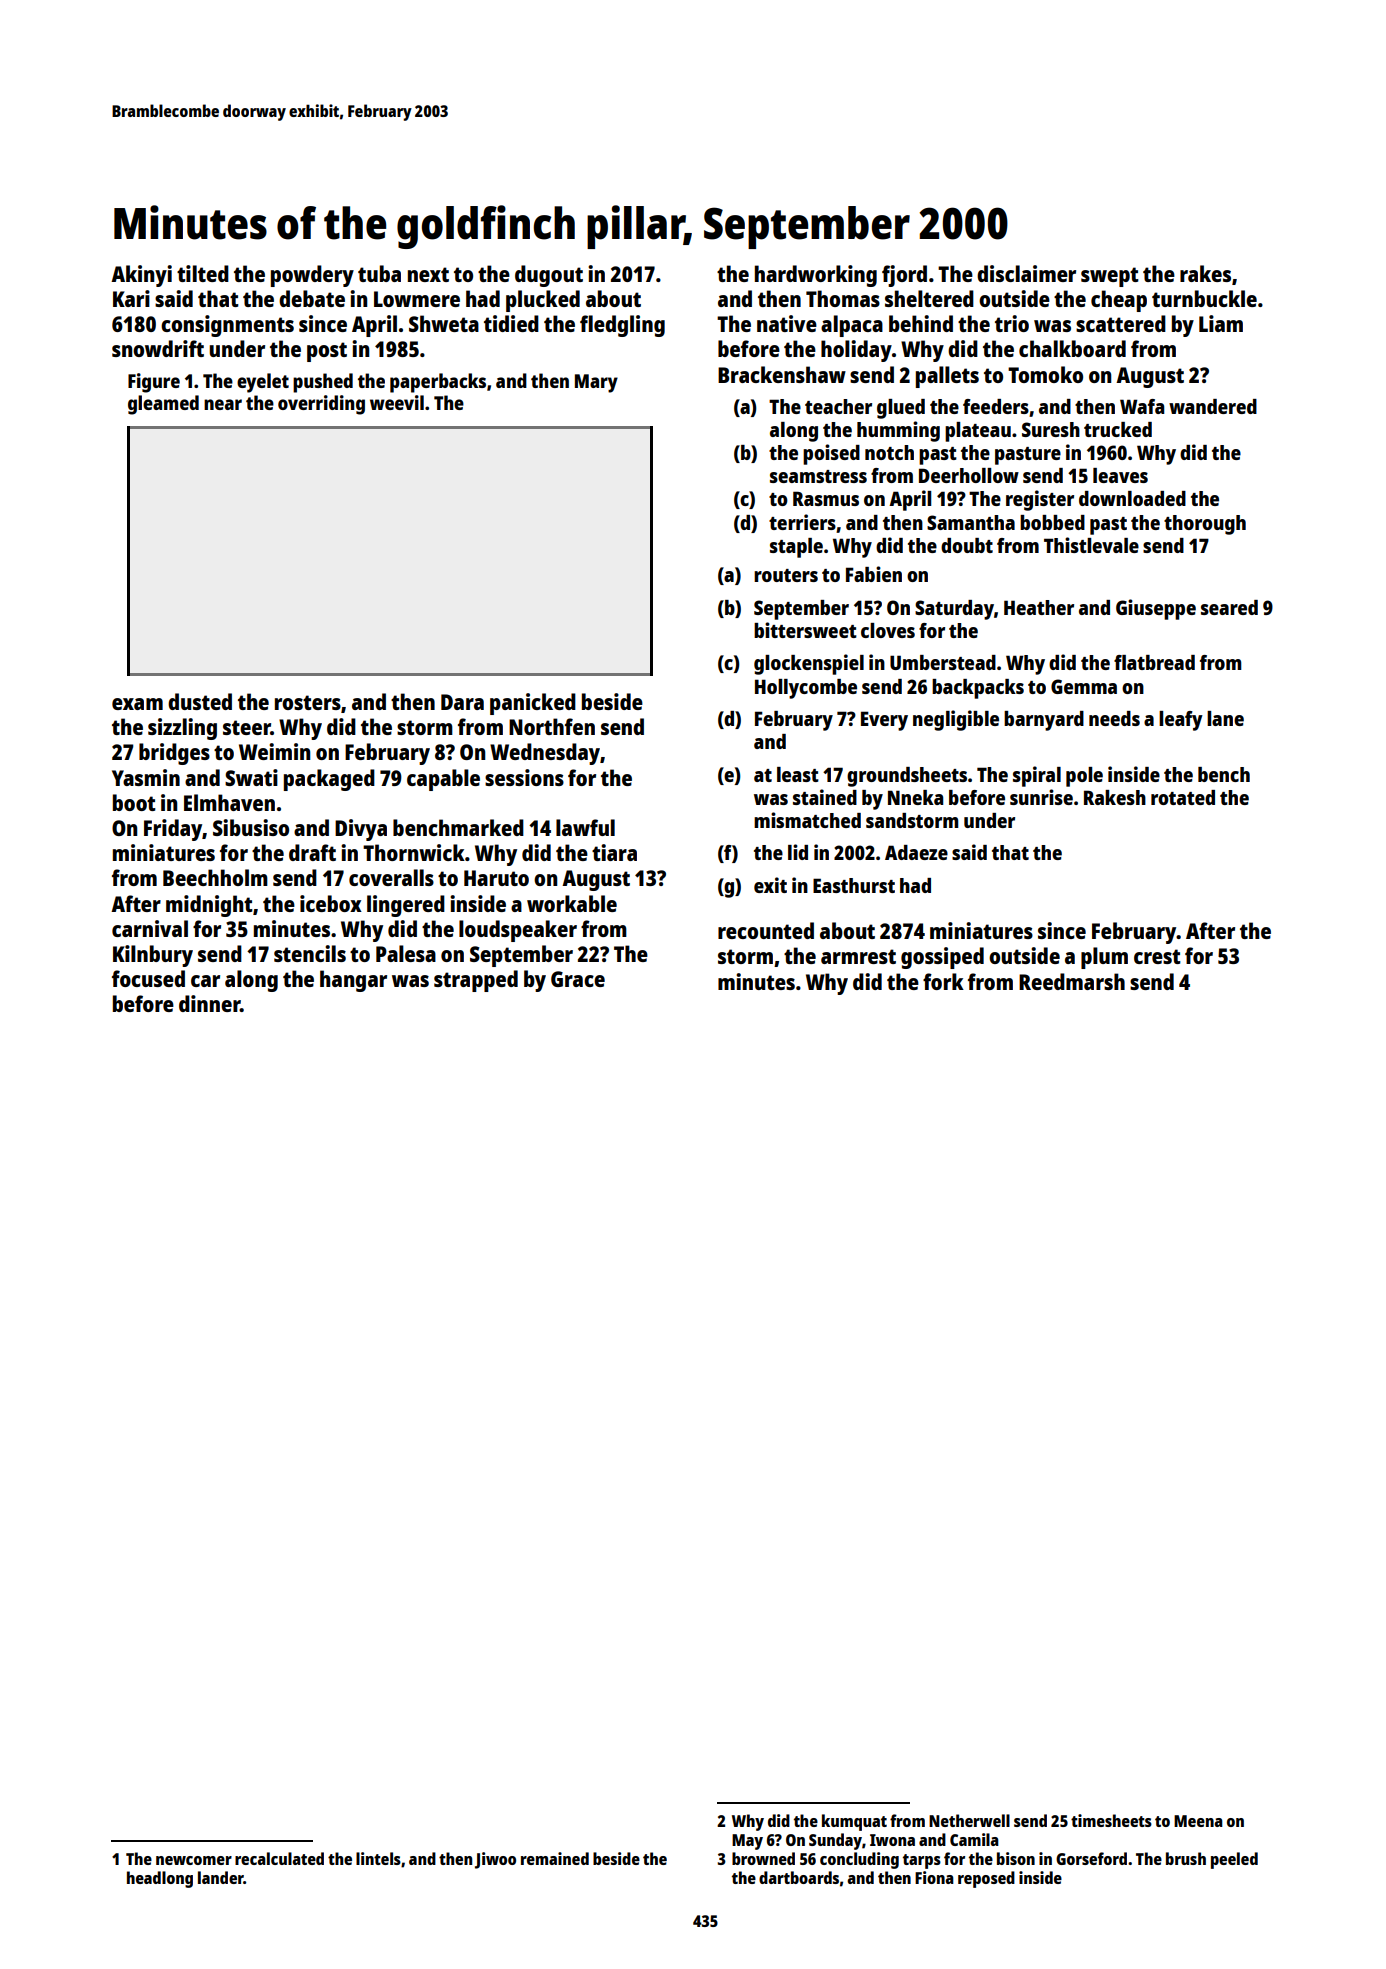 The image size is (1386, 1969). I want to click on focused, so click(148, 978).
